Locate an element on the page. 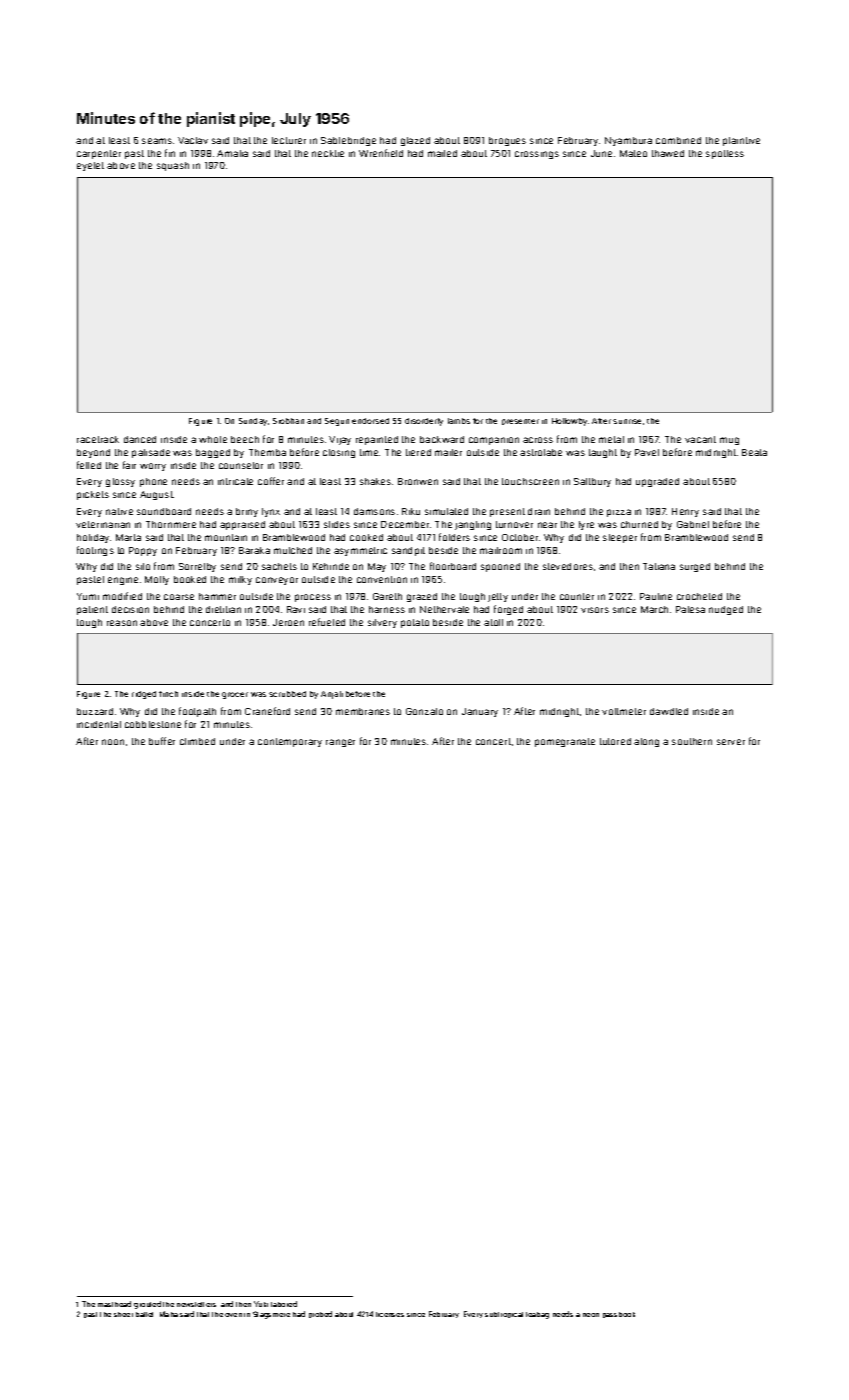 The image size is (849, 1400). Tatiana is located at coordinates (659, 566).
